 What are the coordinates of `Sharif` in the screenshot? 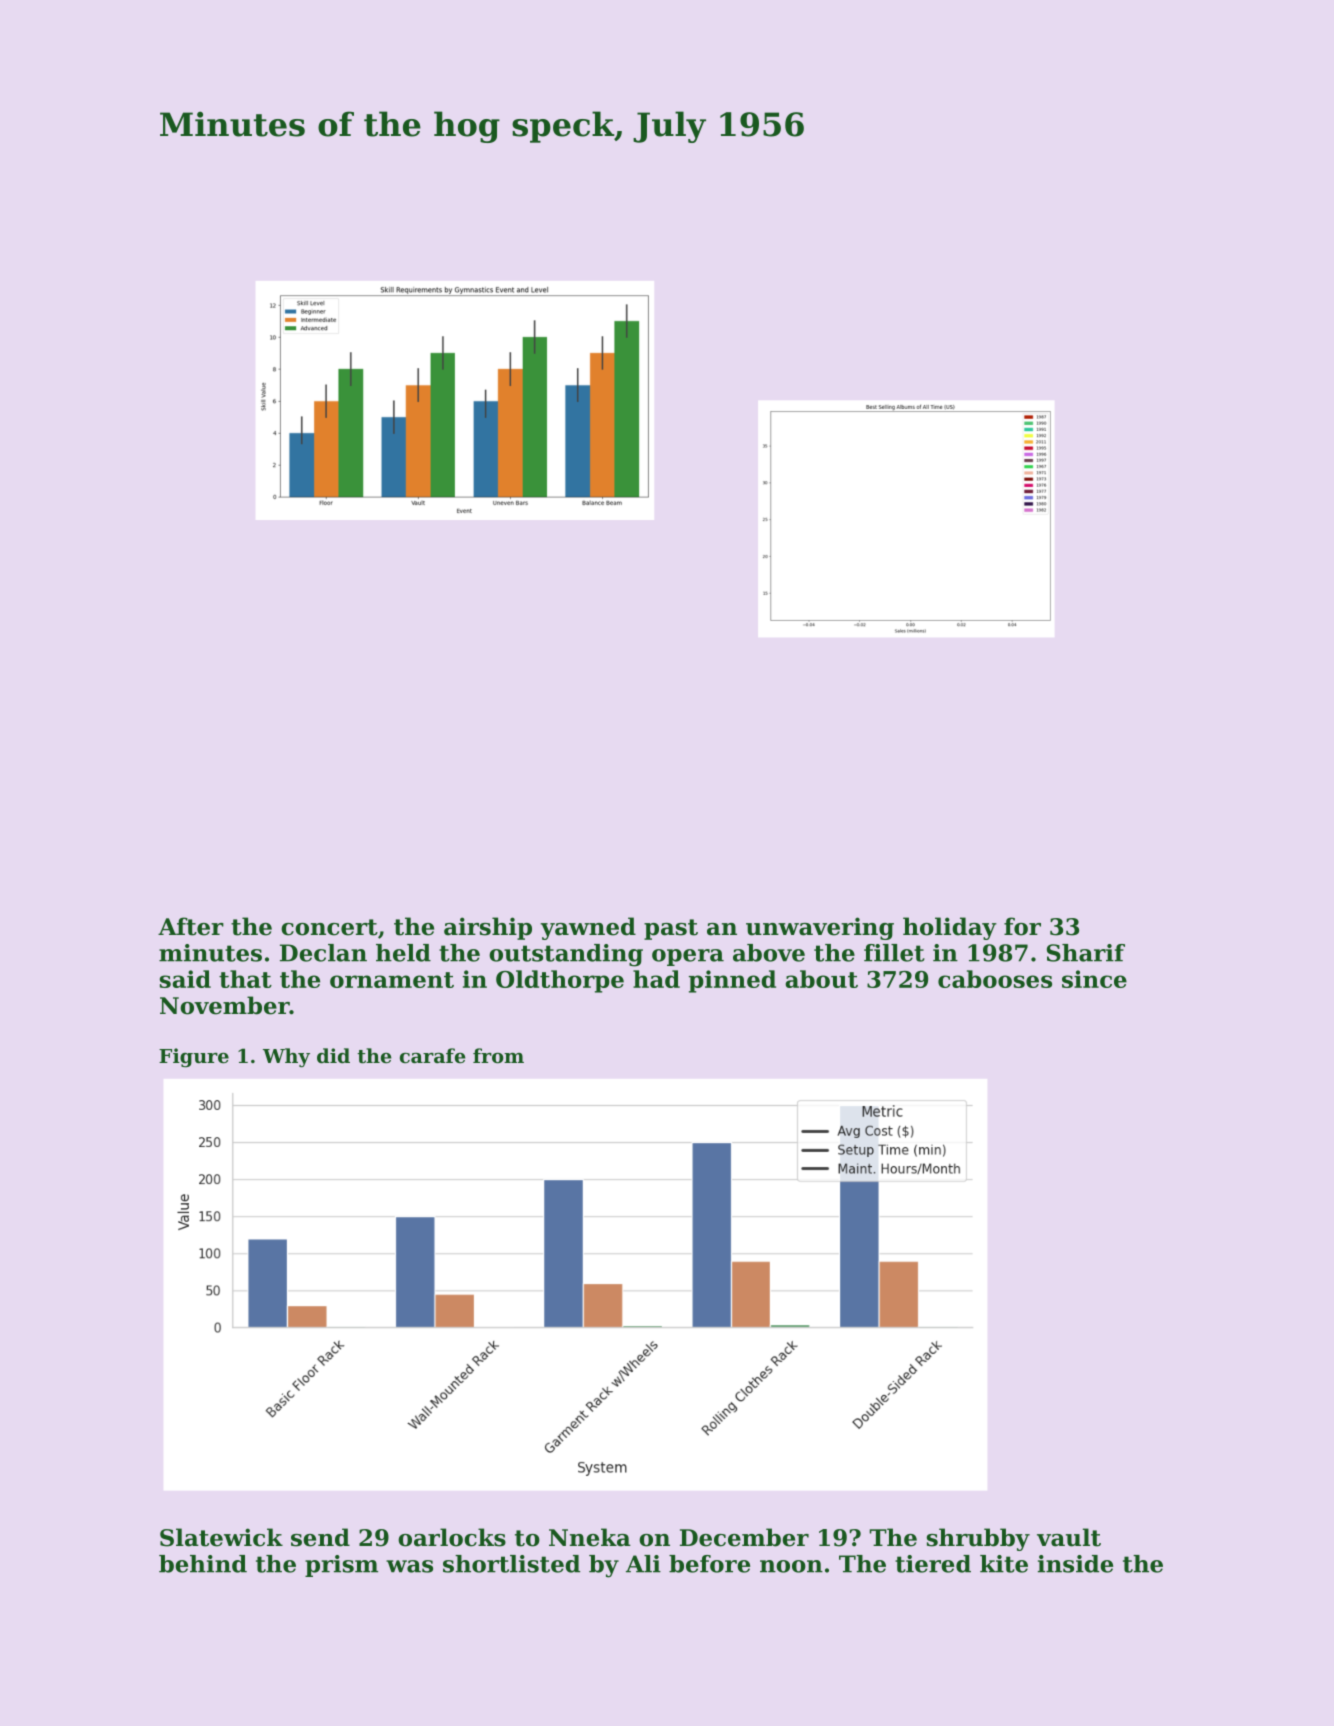 It's located at (1086, 953).
